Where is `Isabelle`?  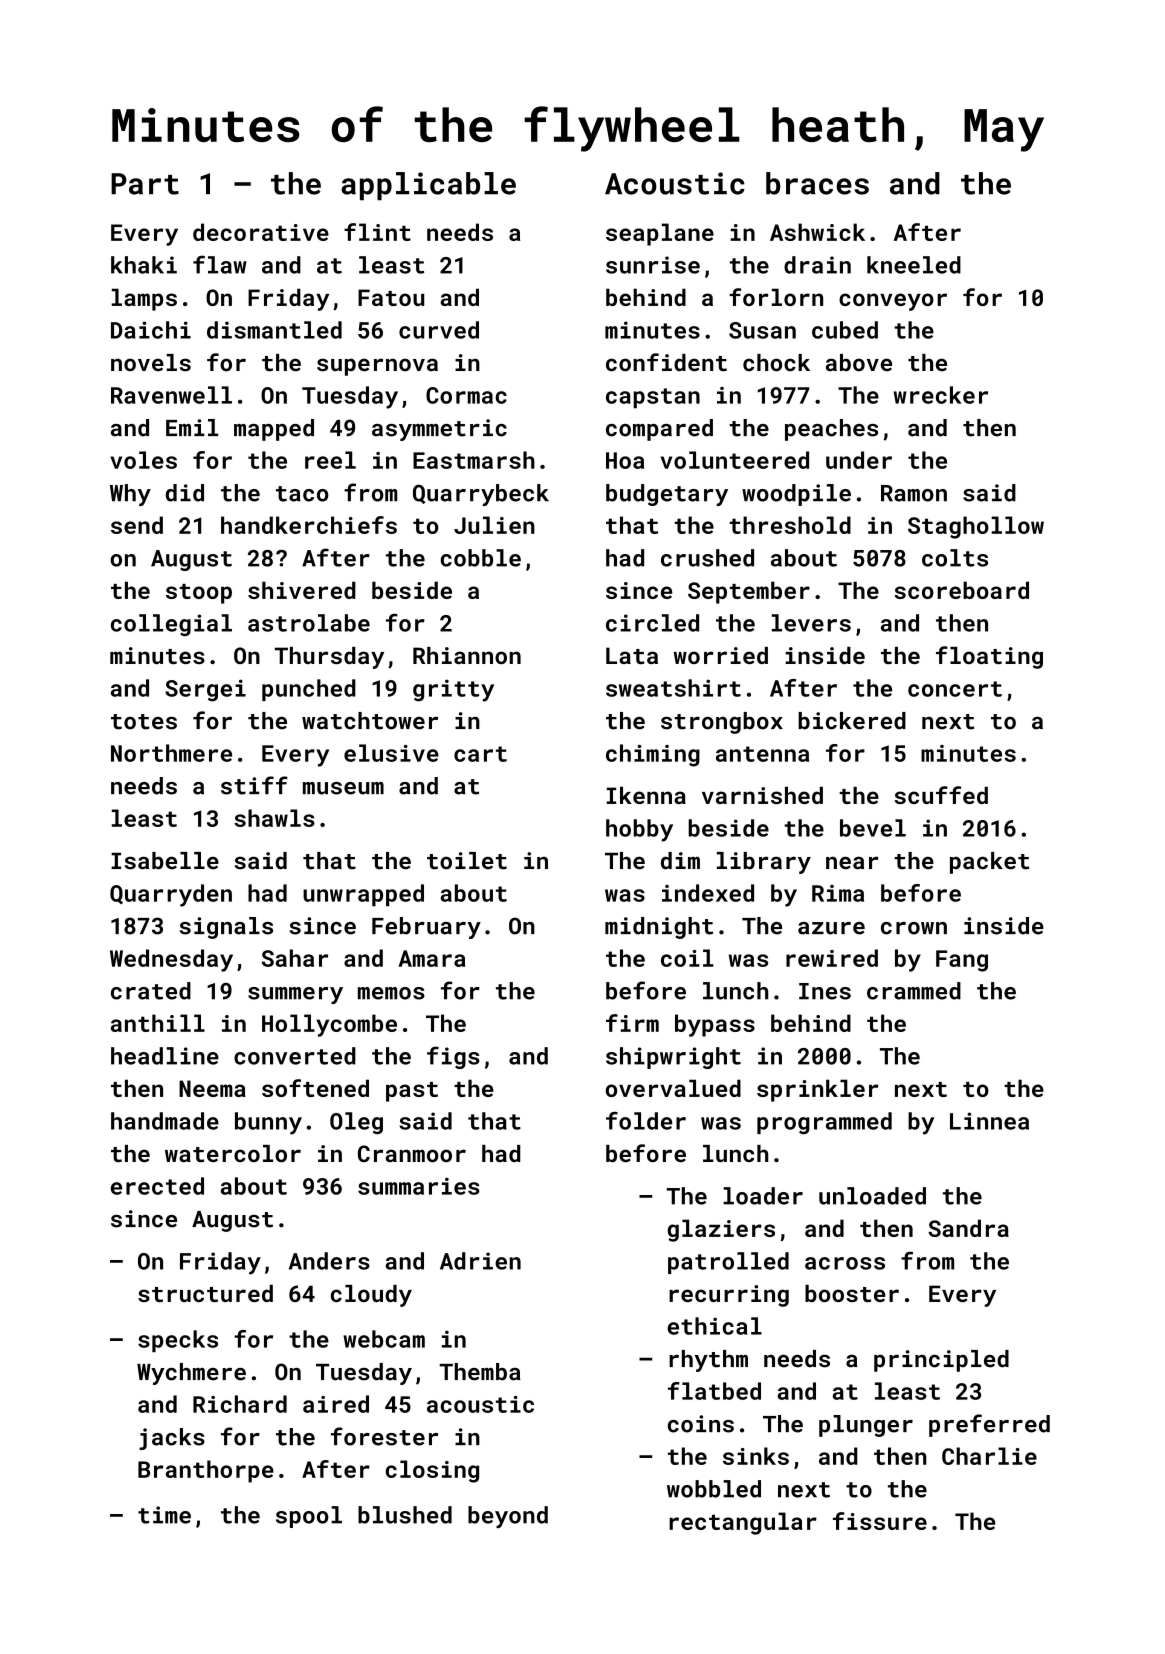
Isabelle is located at coordinates (165, 861).
